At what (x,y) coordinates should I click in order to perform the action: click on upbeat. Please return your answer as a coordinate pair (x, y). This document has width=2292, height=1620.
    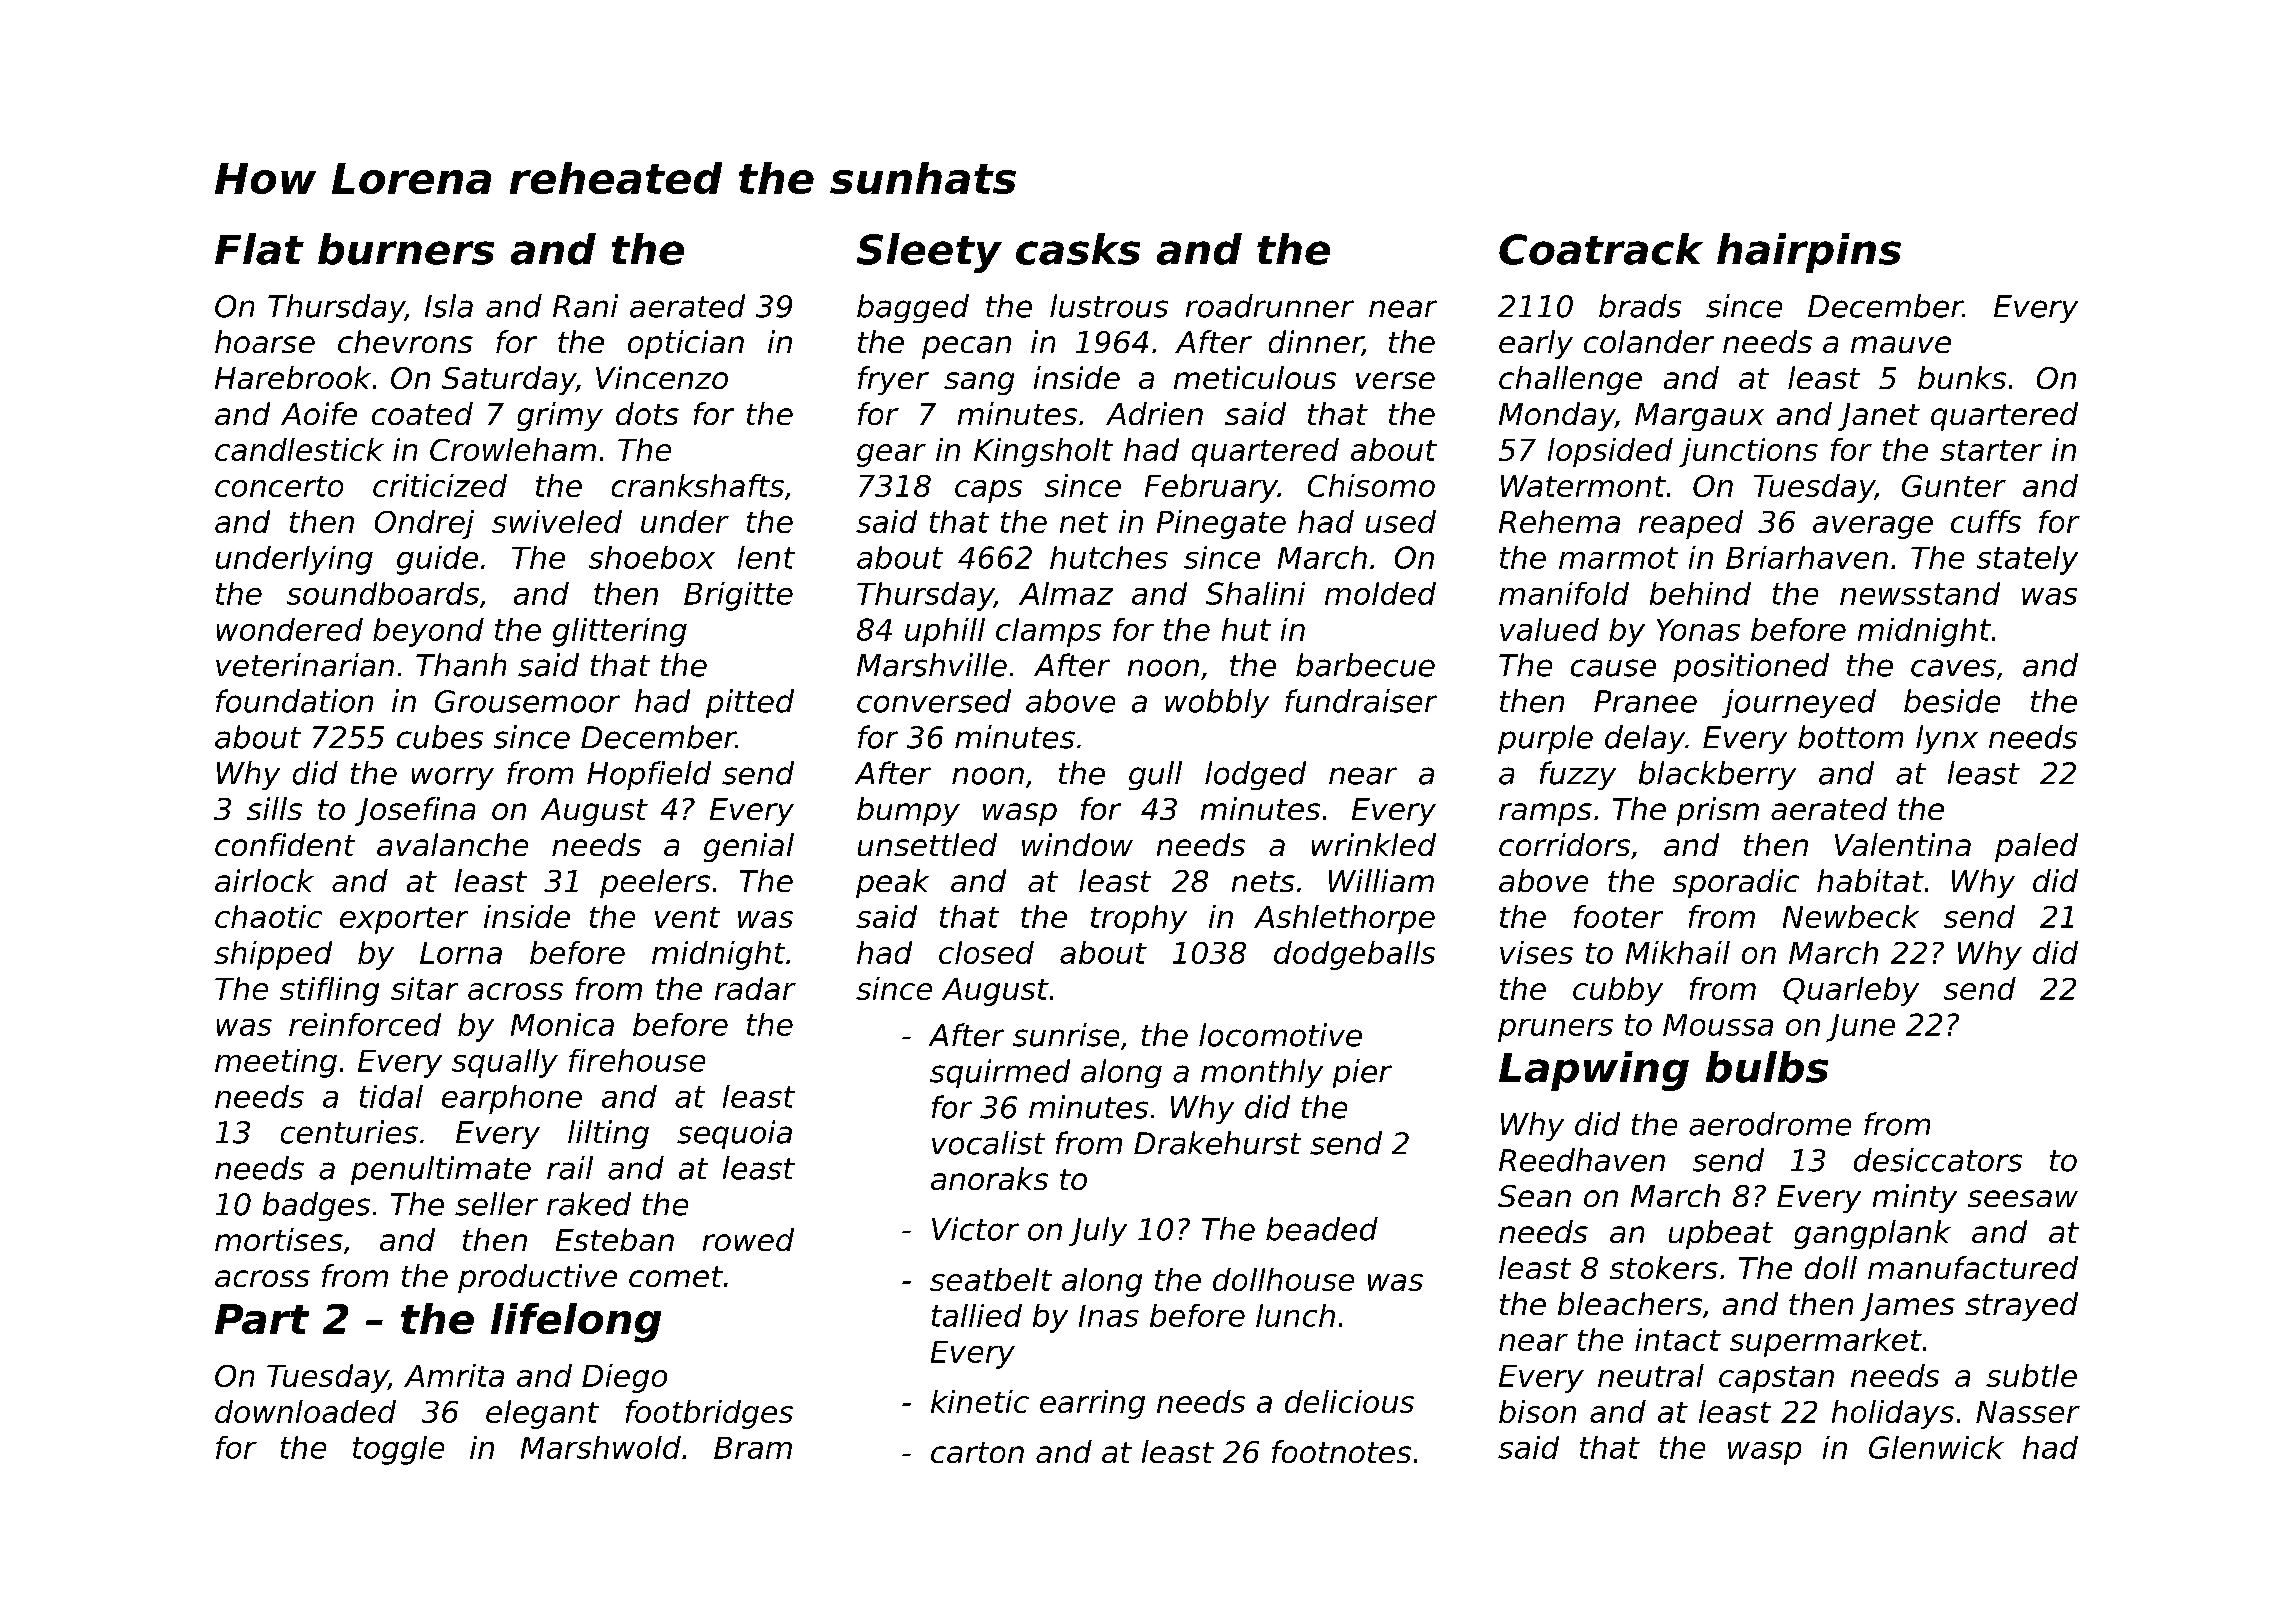
    Looking at the image, I should click on (1721, 1234).
